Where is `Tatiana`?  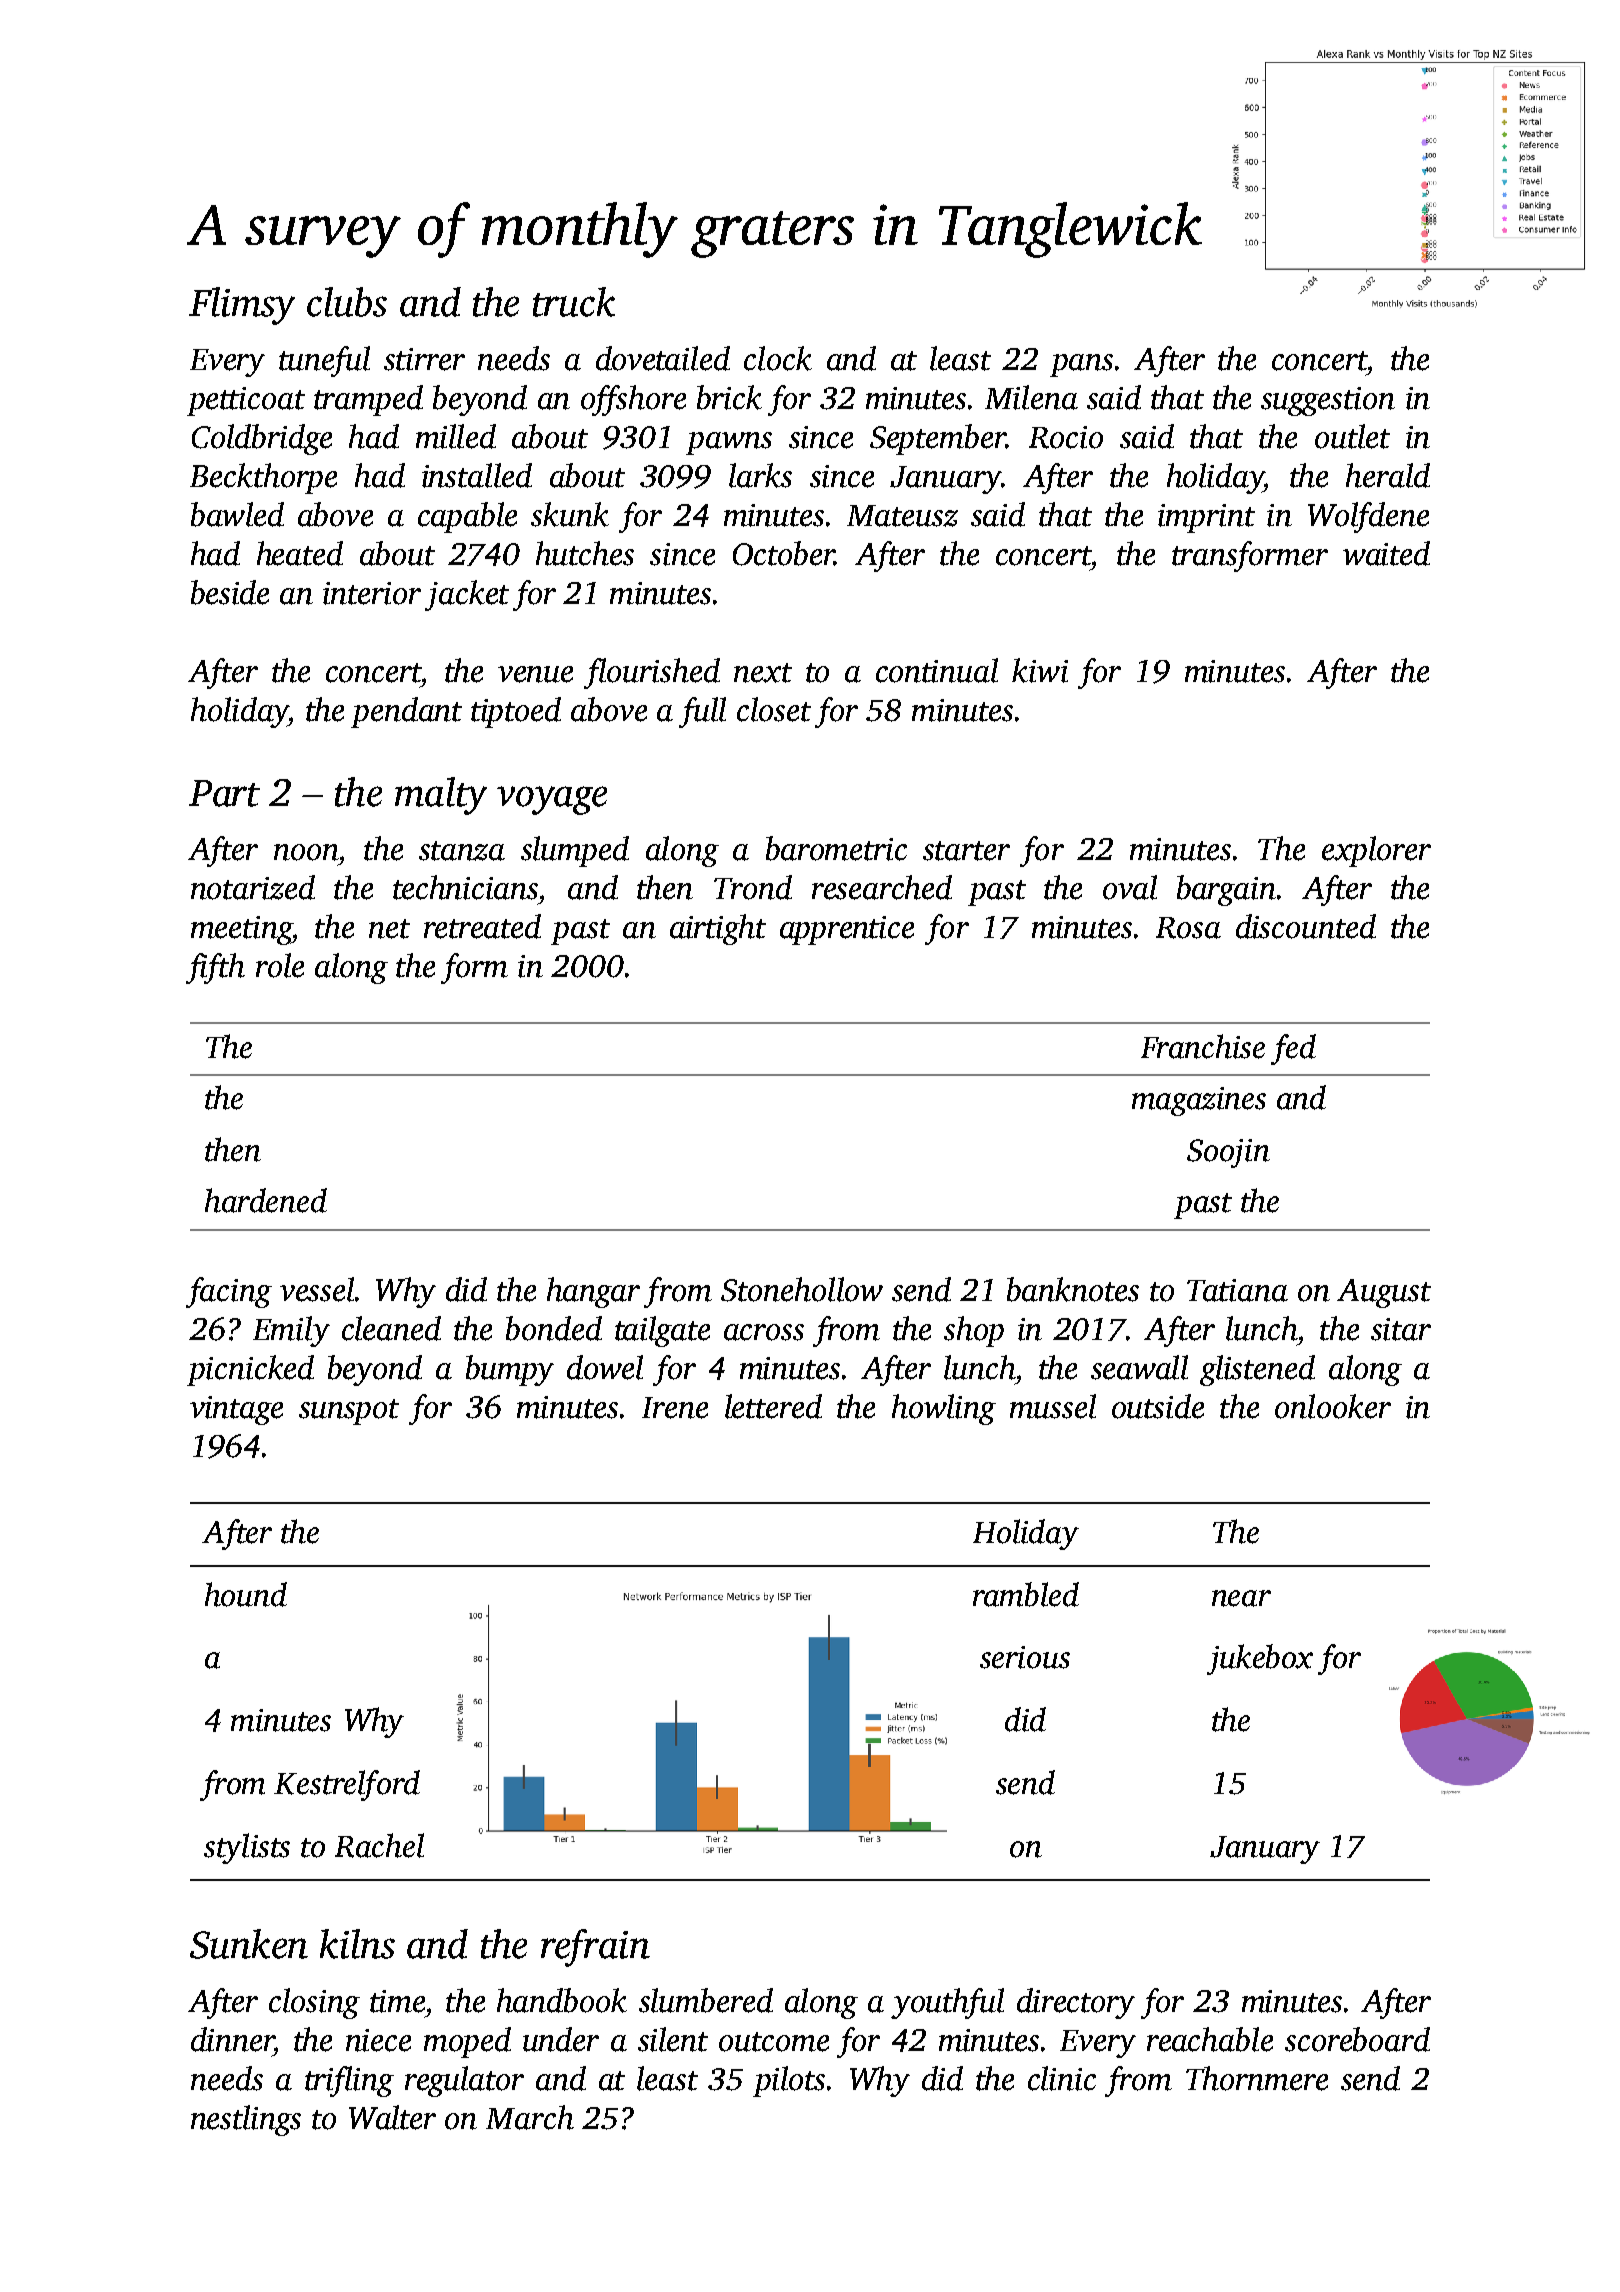
Tatiana is located at coordinates (1237, 1290).
